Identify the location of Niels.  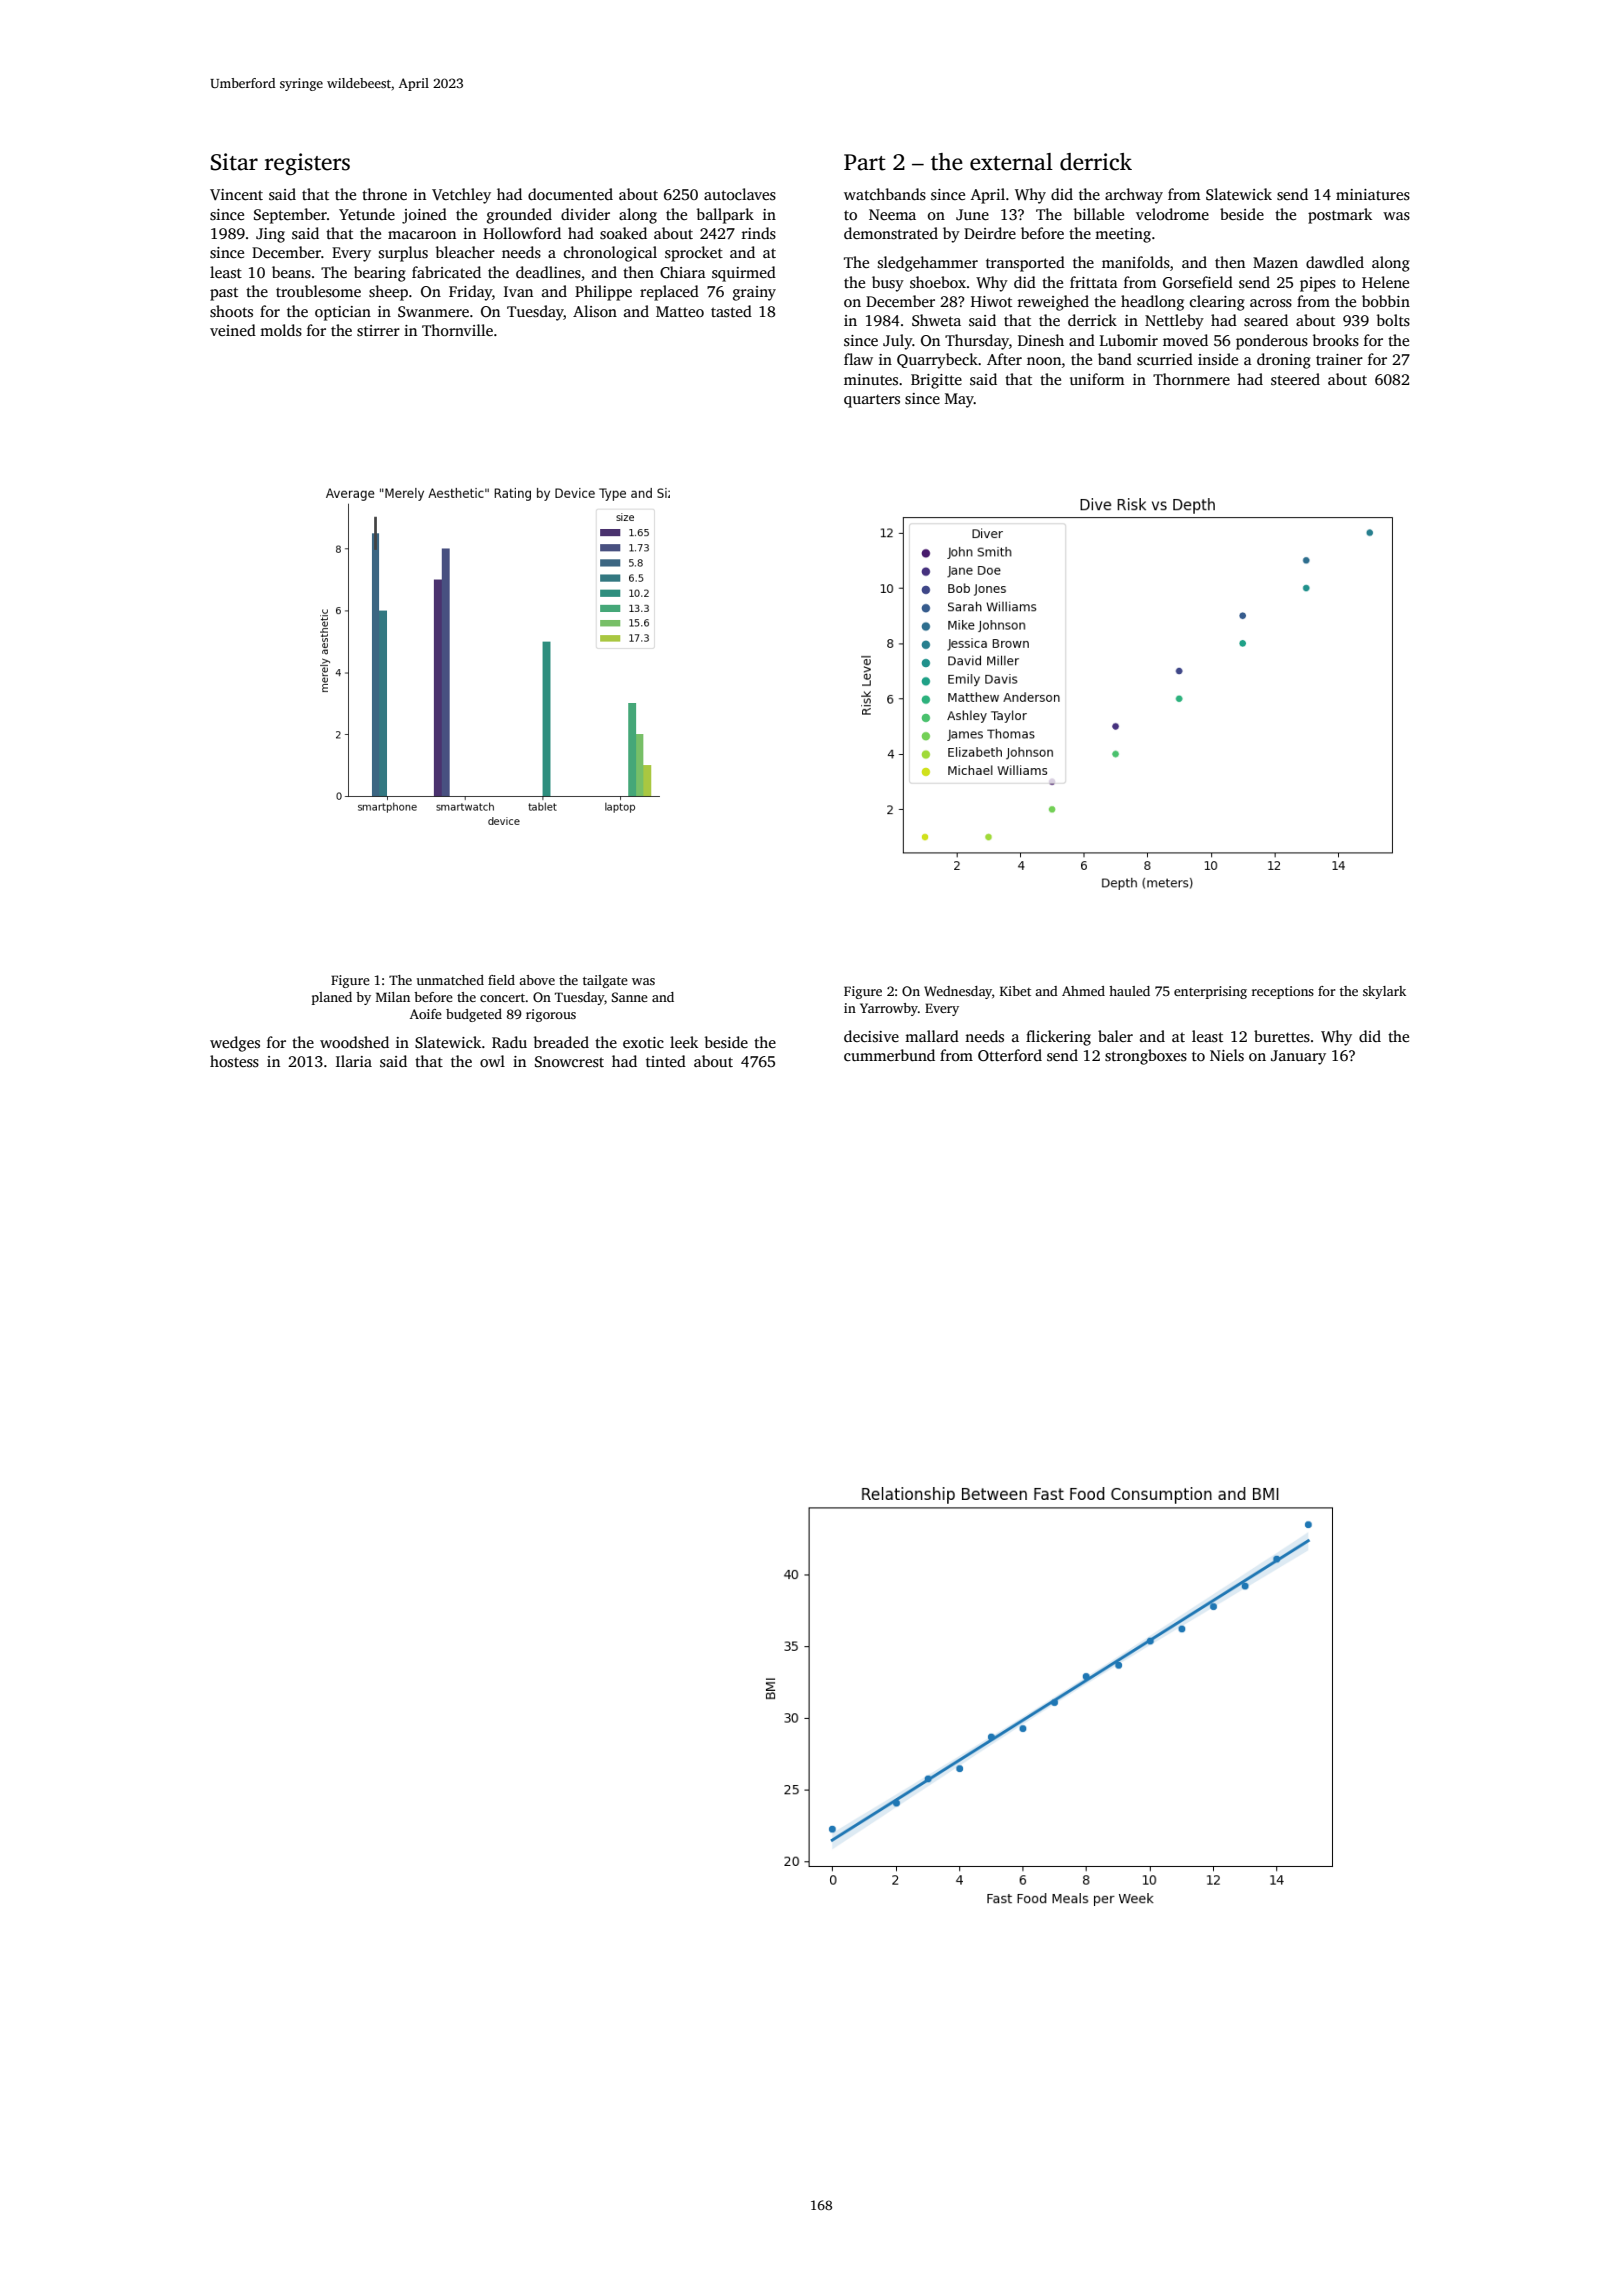
(1227, 1055).
